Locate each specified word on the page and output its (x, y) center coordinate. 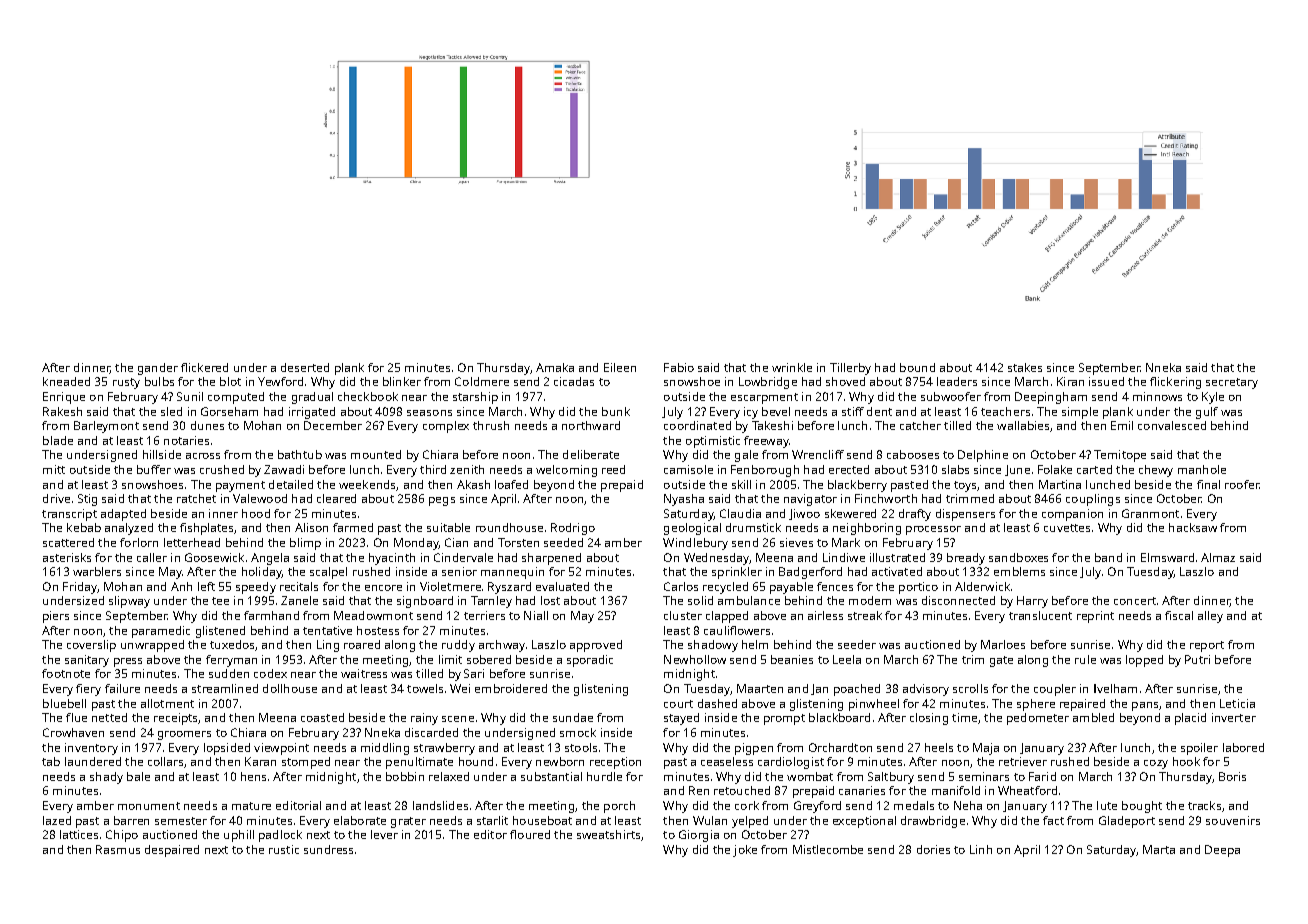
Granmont (1150, 513)
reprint (1095, 617)
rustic (284, 849)
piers (56, 617)
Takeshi (772, 425)
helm (755, 644)
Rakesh (62, 411)
